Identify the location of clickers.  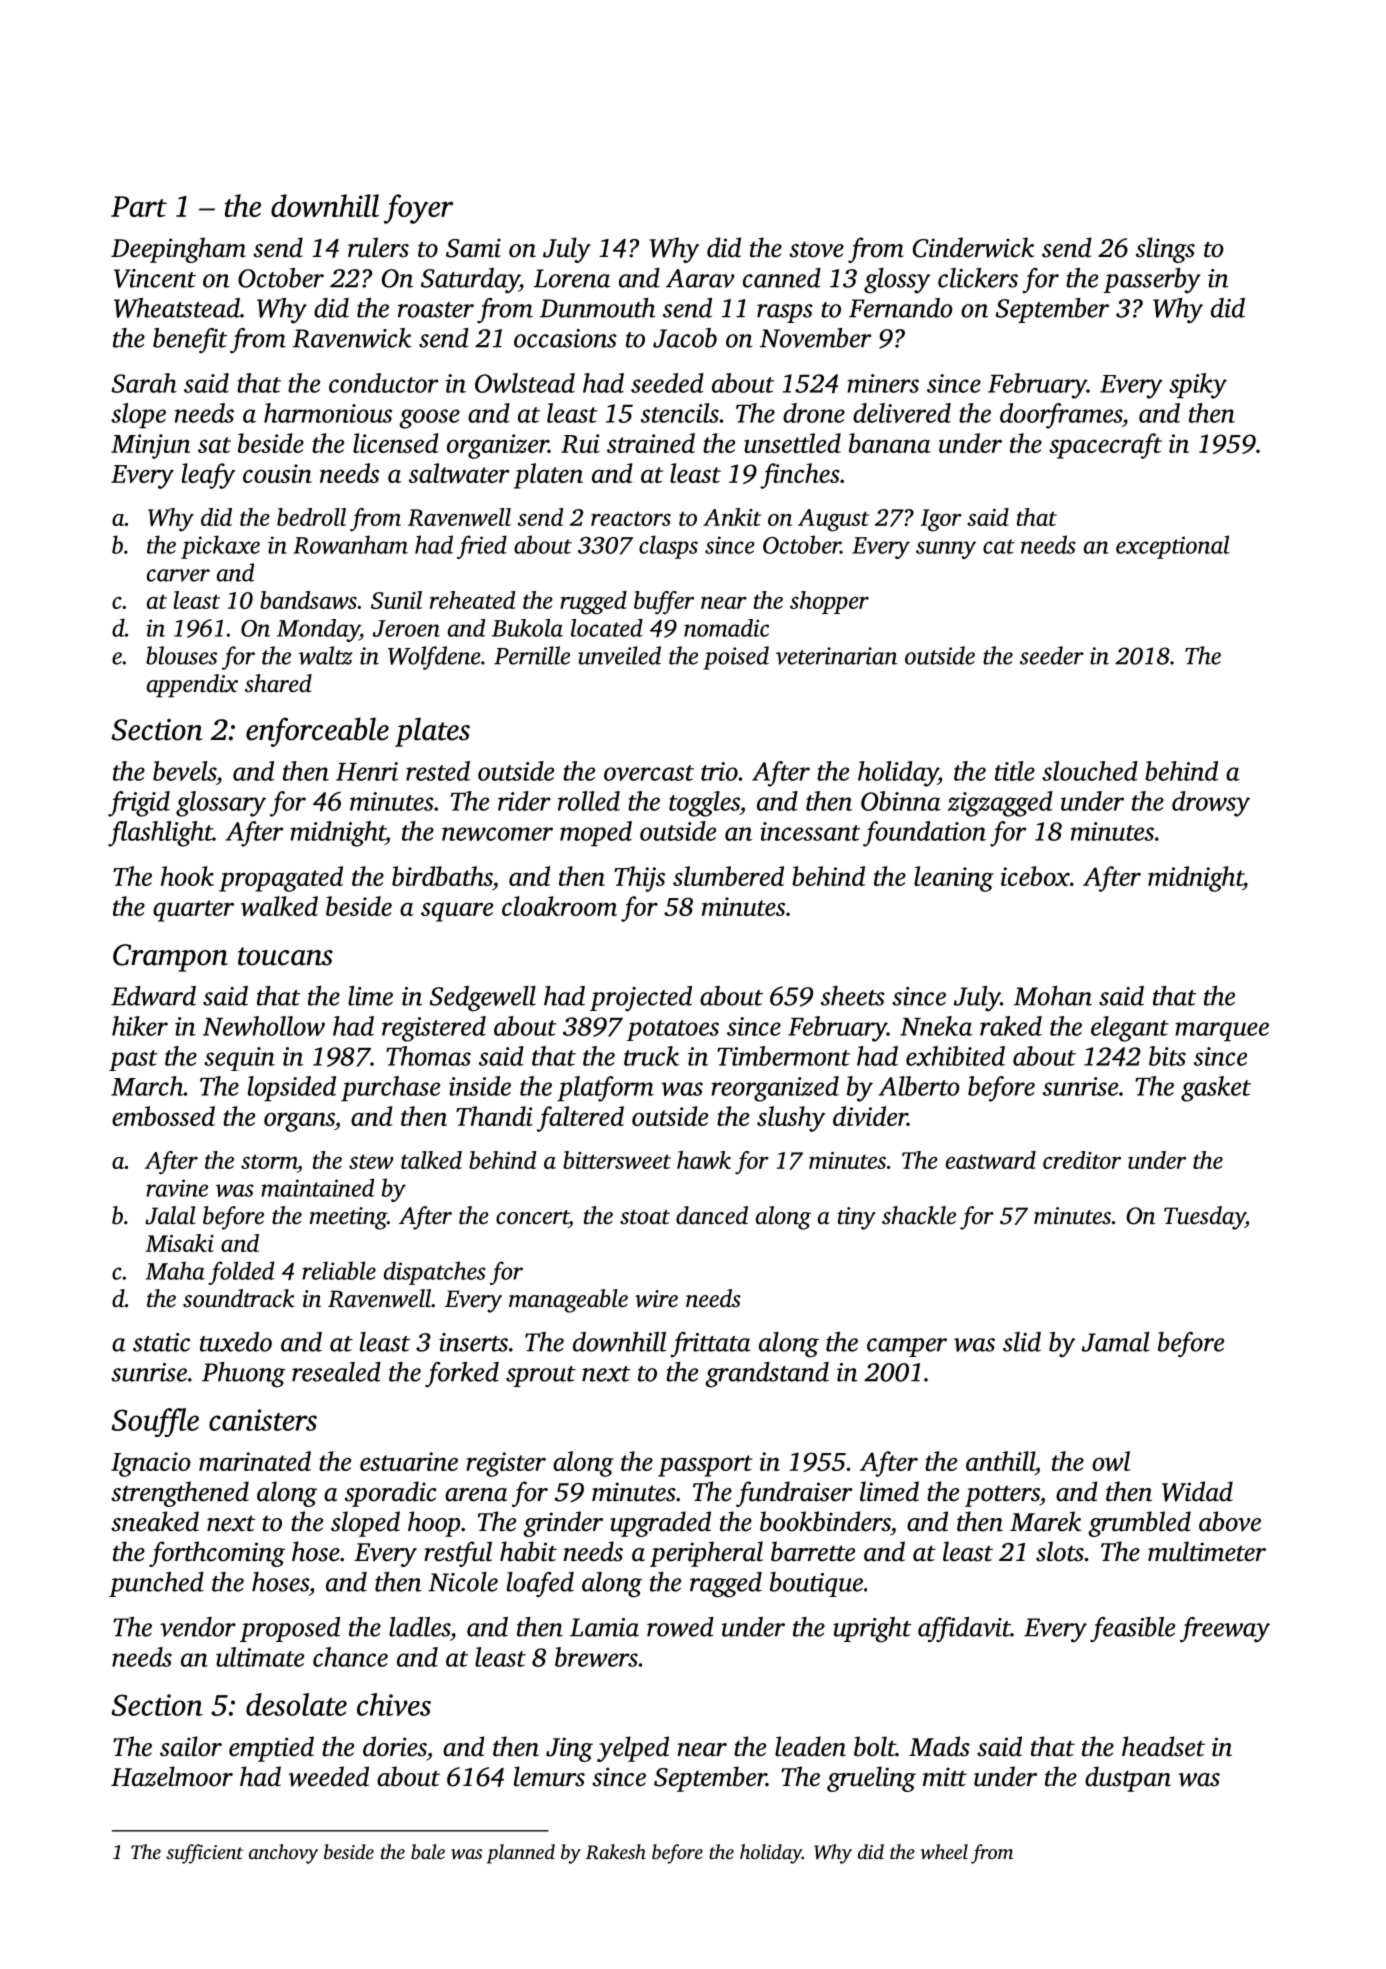
(978, 278).
